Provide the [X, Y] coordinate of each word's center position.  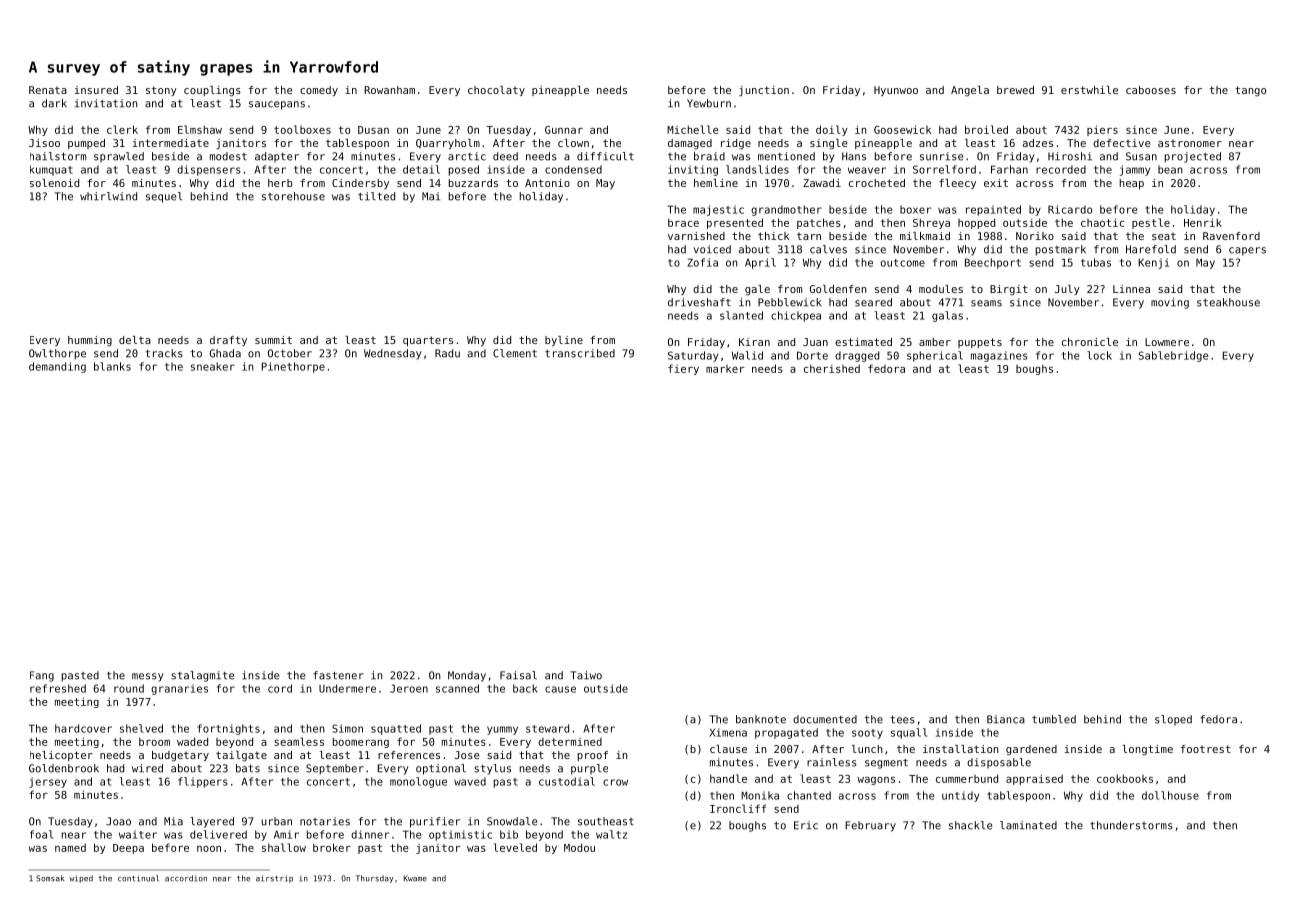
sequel [164, 197]
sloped [1173, 720]
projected [1192, 157]
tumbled [1054, 719]
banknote [761, 719]
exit [996, 183]
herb [280, 183]
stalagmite [202, 676]
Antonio [547, 183]
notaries [325, 821]
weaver [867, 170]
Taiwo [586, 675]
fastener [338, 675]
